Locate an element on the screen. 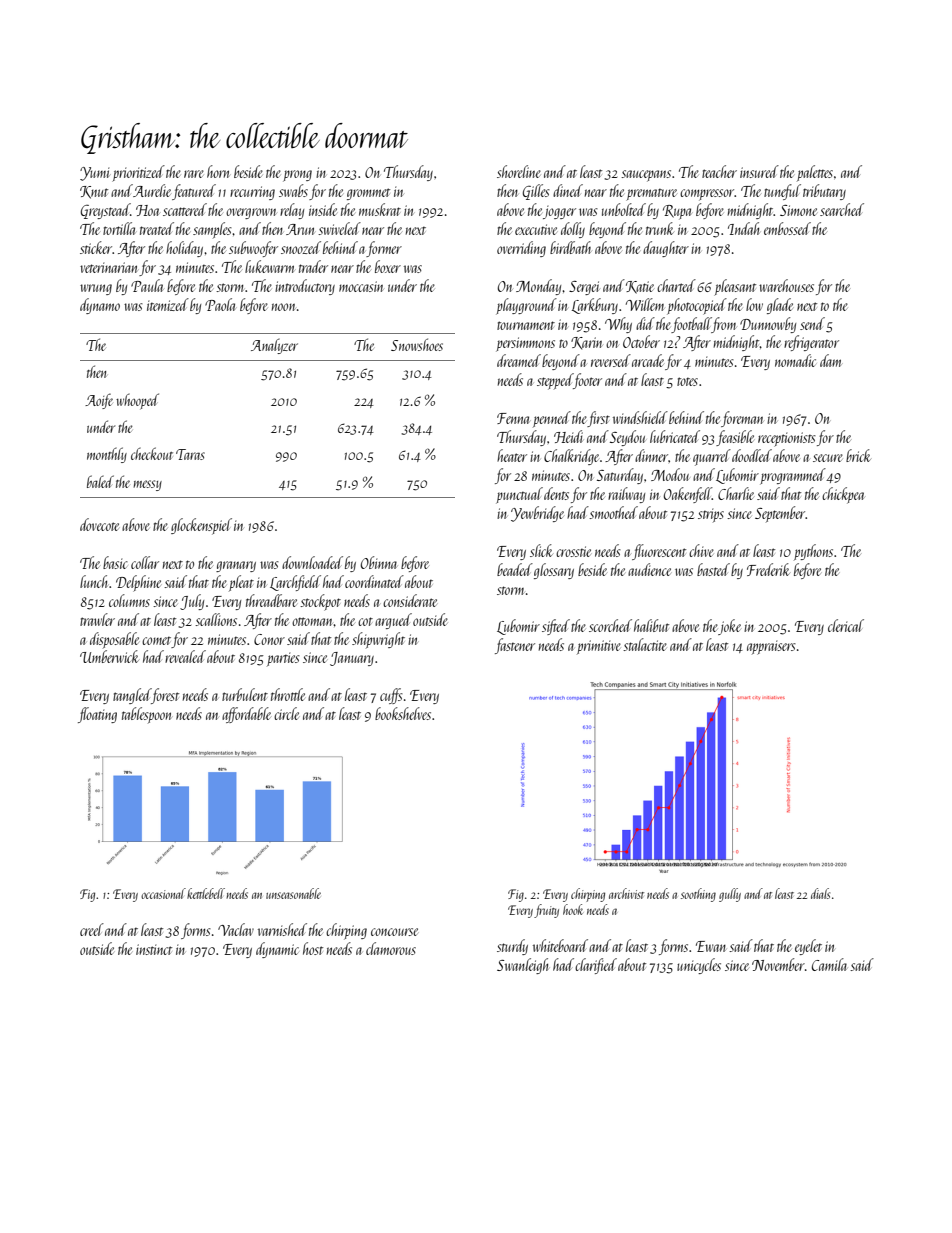 This screenshot has width=952, height=1233. Snowshoes is located at coordinates (417, 344).
